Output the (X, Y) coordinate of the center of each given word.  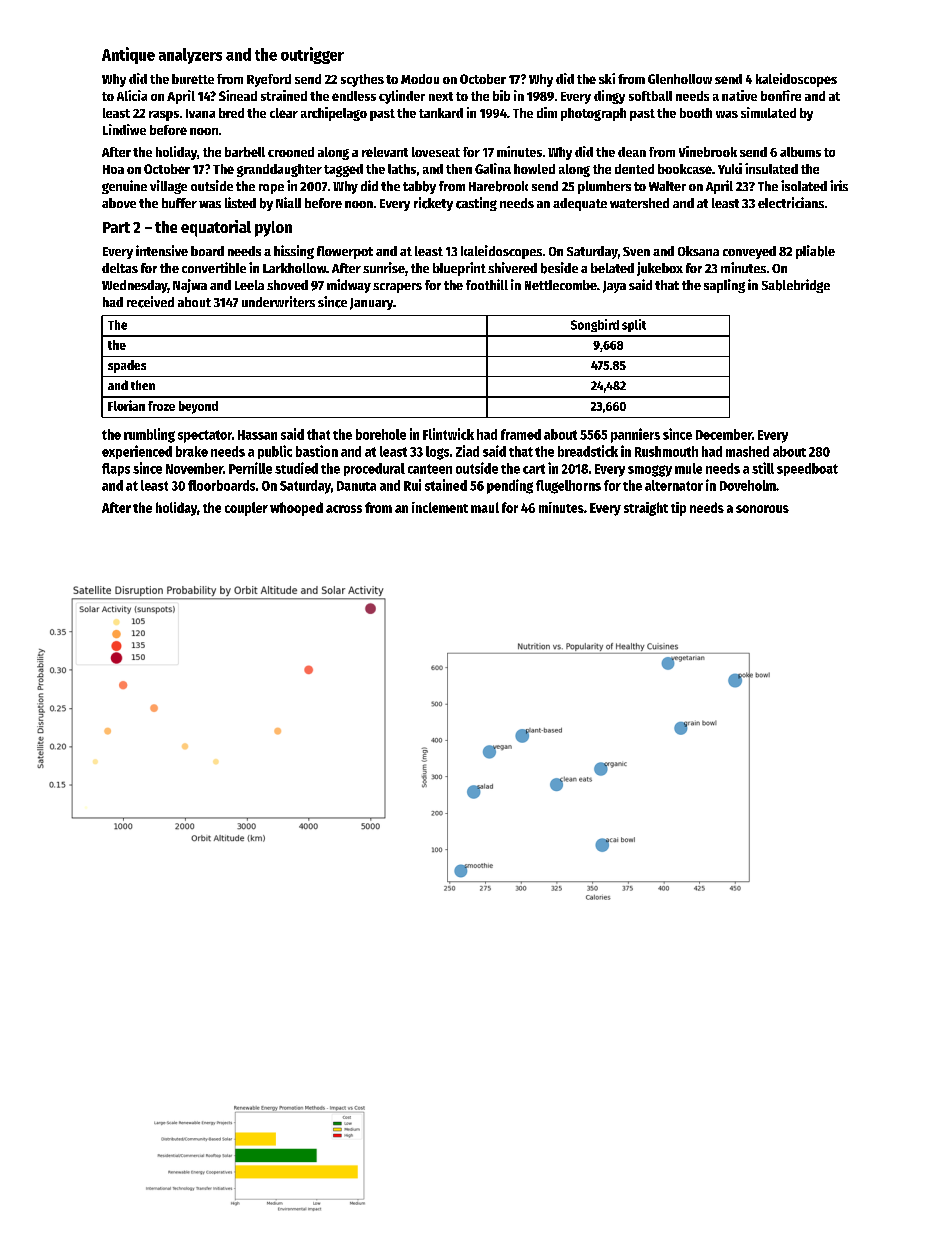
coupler (246, 509)
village (168, 187)
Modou (420, 79)
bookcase (685, 169)
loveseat (436, 152)
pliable (815, 252)
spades (127, 366)
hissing (294, 252)
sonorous (762, 509)
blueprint (459, 269)
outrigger (312, 55)
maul (485, 507)
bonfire (781, 95)
